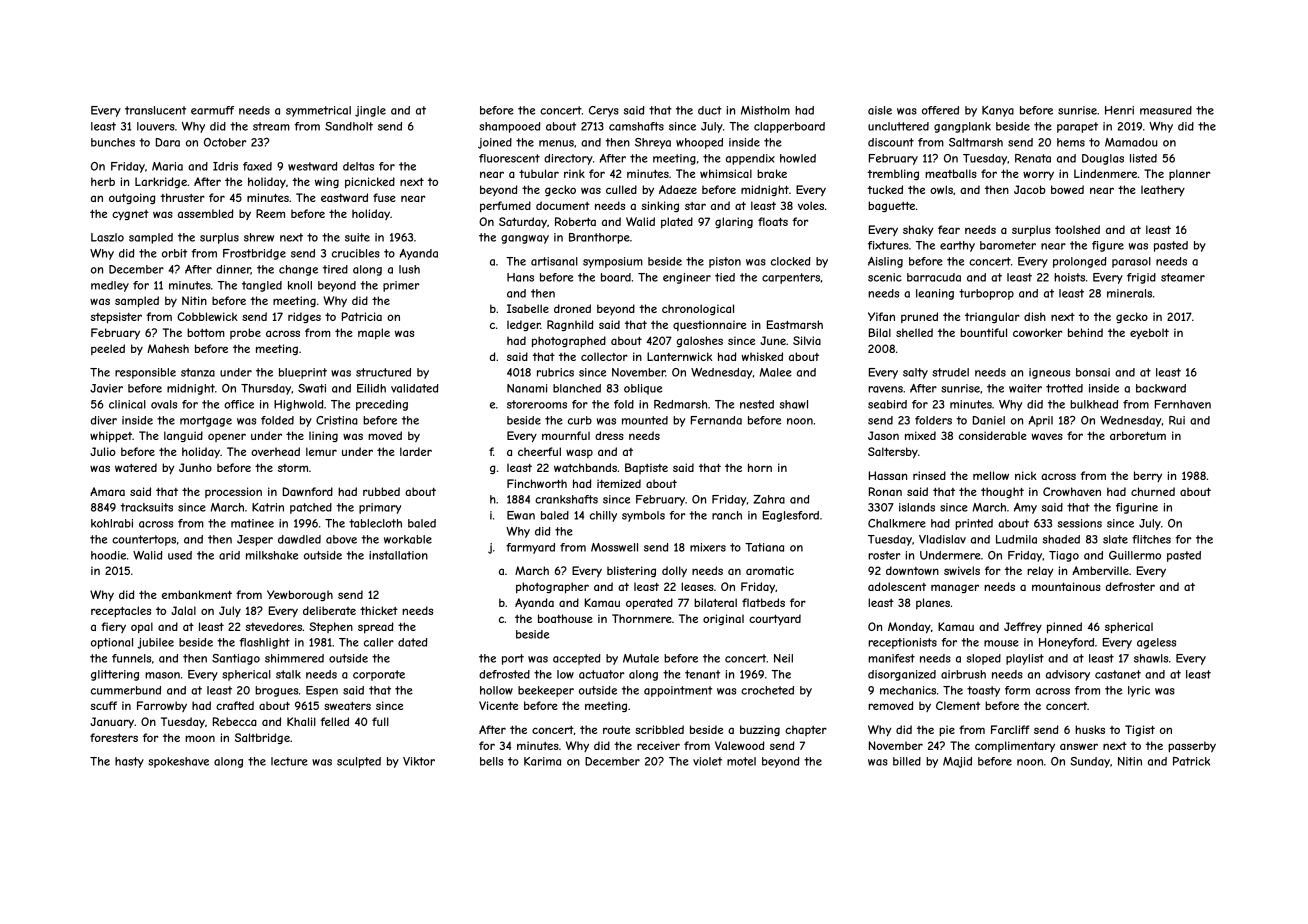 The image size is (1308, 924). Describe the element at coordinates (112, 523) in the page. I see `kohlrabi` at that location.
